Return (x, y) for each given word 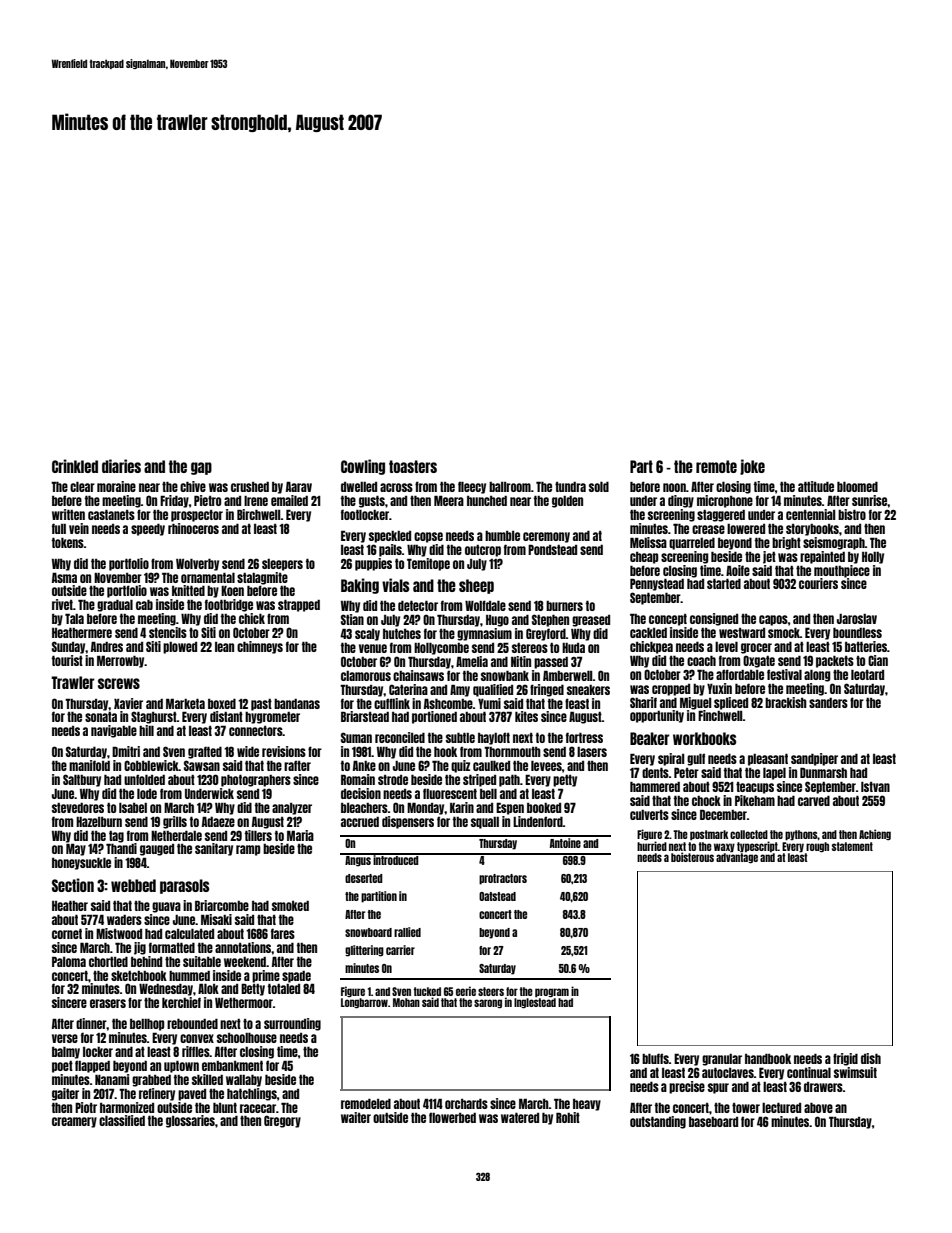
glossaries (190, 1121)
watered (520, 1118)
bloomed (857, 487)
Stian (352, 619)
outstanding (658, 1122)
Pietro (207, 500)
